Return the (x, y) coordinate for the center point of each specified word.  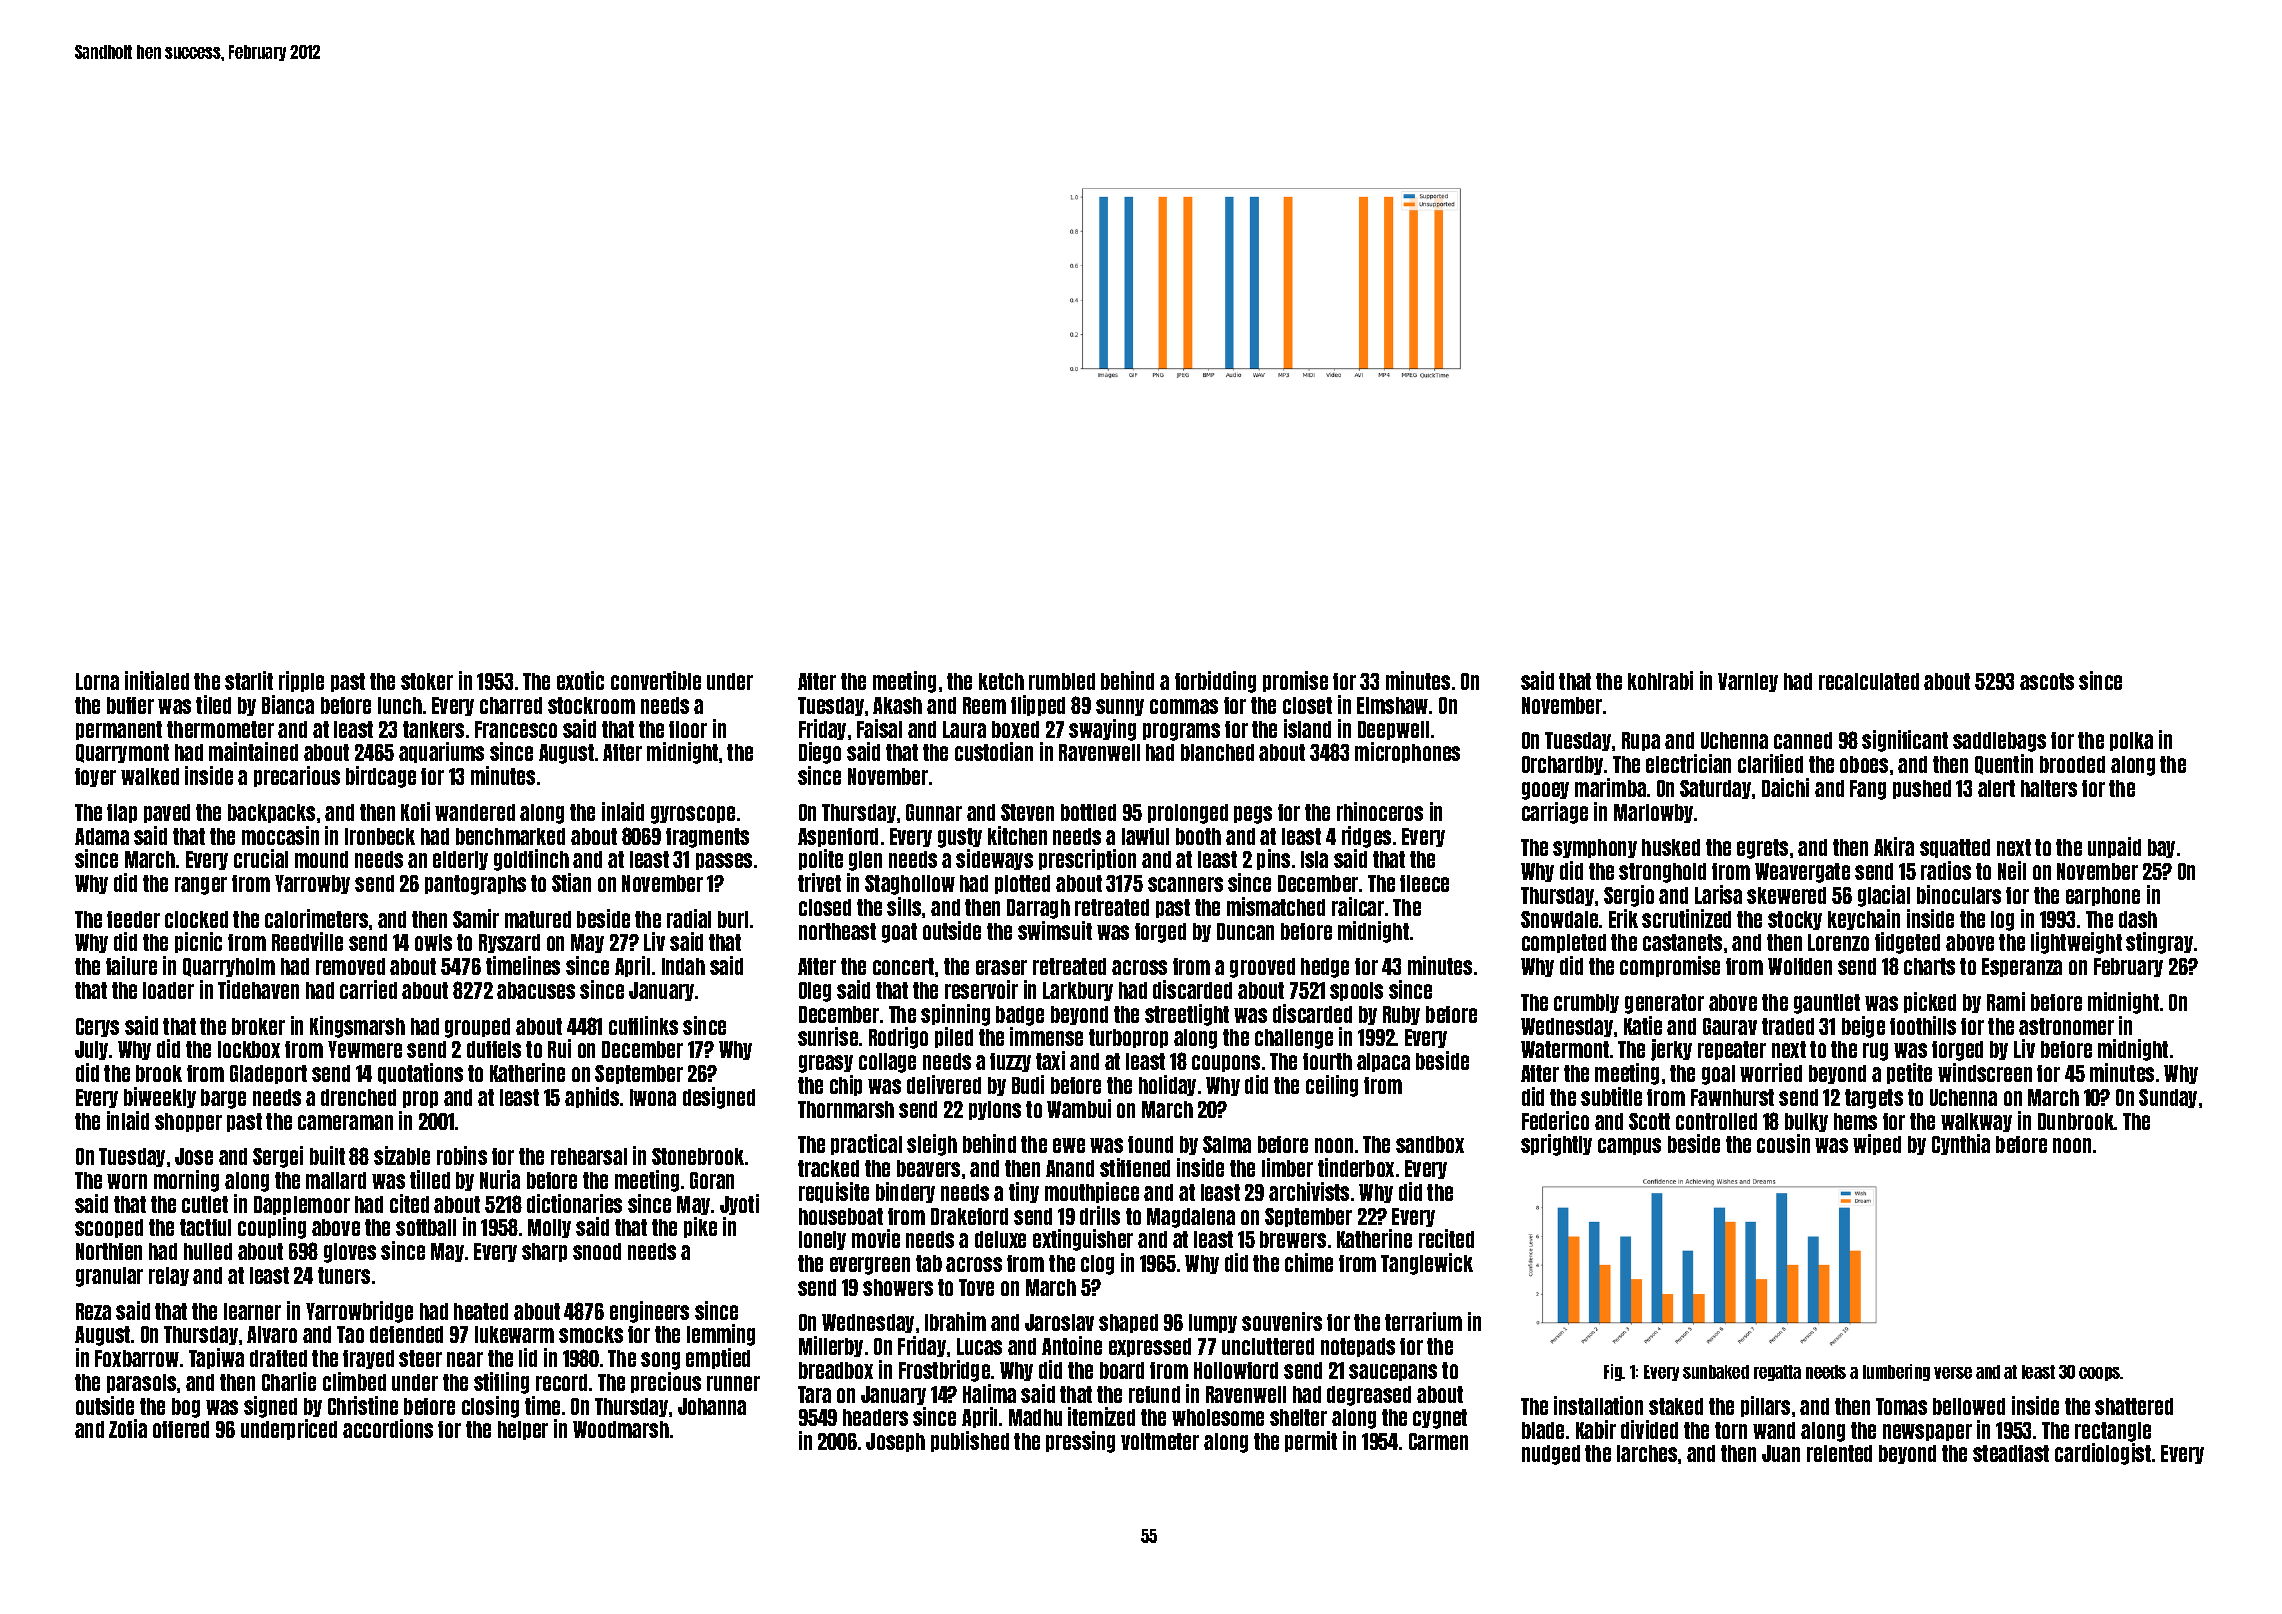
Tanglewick (1427, 1264)
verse (1953, 1373)
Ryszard (509, 943)
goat (899, 933)
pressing (1080, 1442)
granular (109, 1277)
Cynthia (1961, 1144)
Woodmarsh (621, 1429)
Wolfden (1800, 966)
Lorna (97, 681)
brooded (2072, 764)
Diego (820, 753)
